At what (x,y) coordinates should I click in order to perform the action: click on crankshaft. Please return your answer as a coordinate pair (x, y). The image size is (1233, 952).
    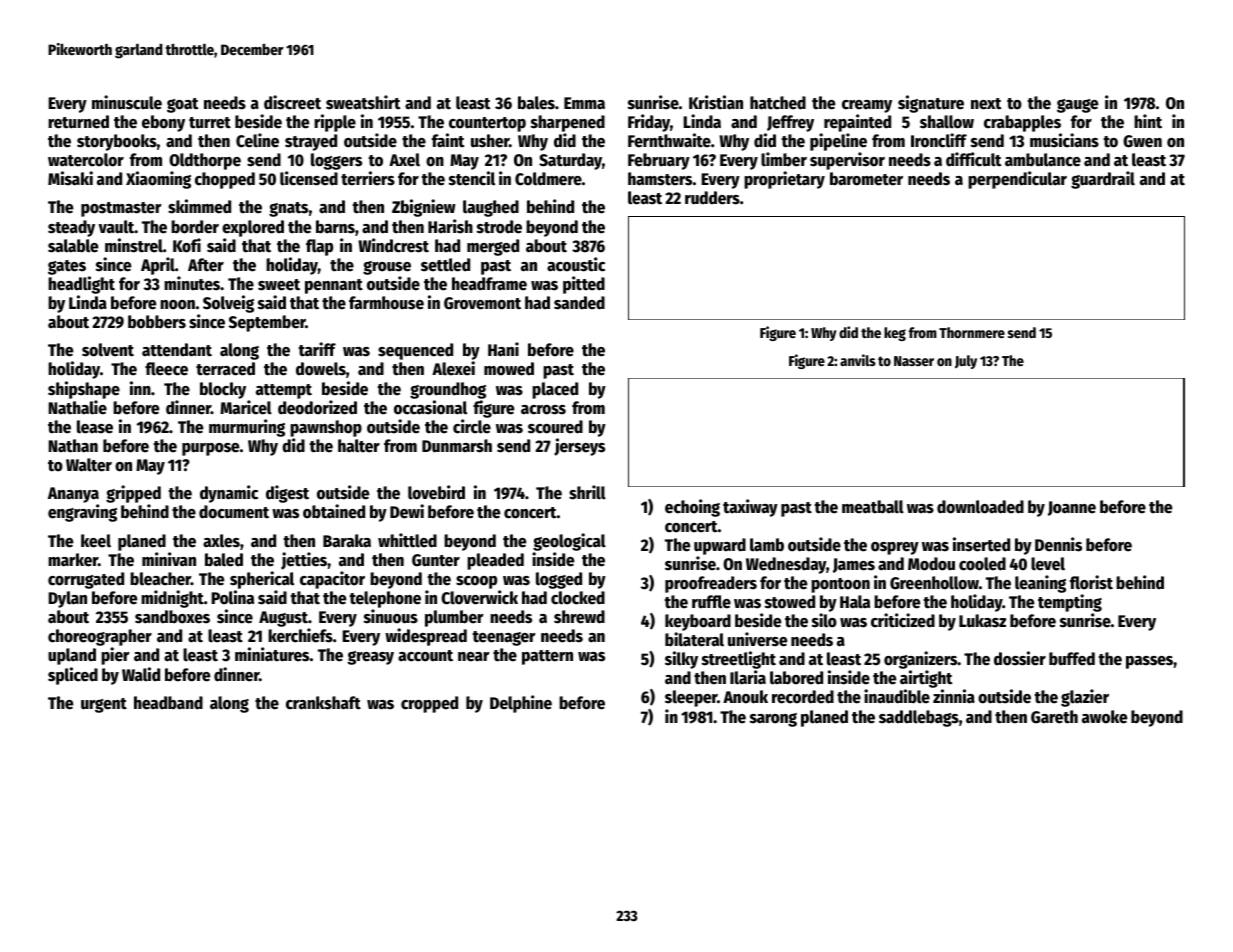
    Looking at the image, I should click on (323, 703).
